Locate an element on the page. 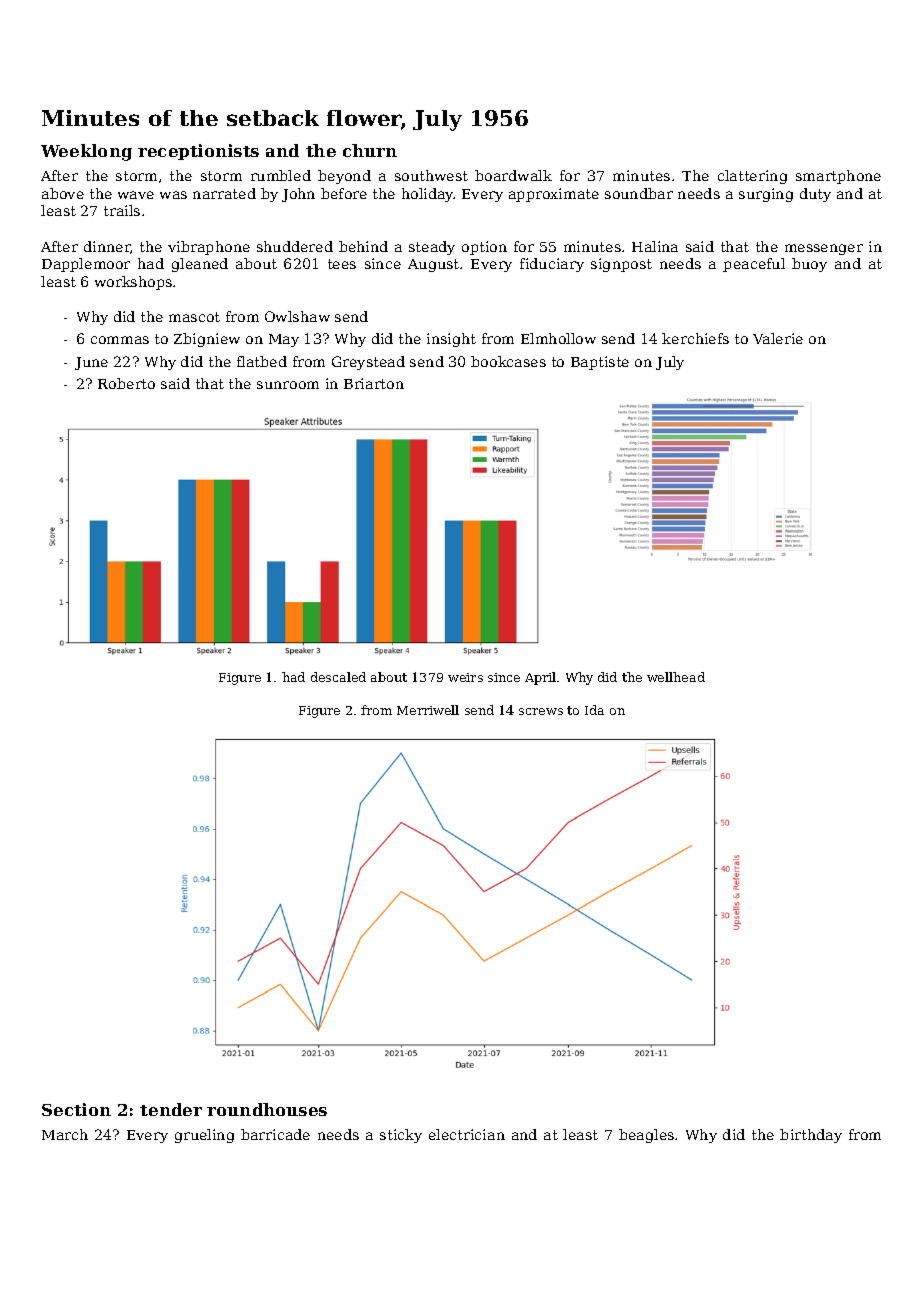  tender is located at coordinates (171, 1109).
